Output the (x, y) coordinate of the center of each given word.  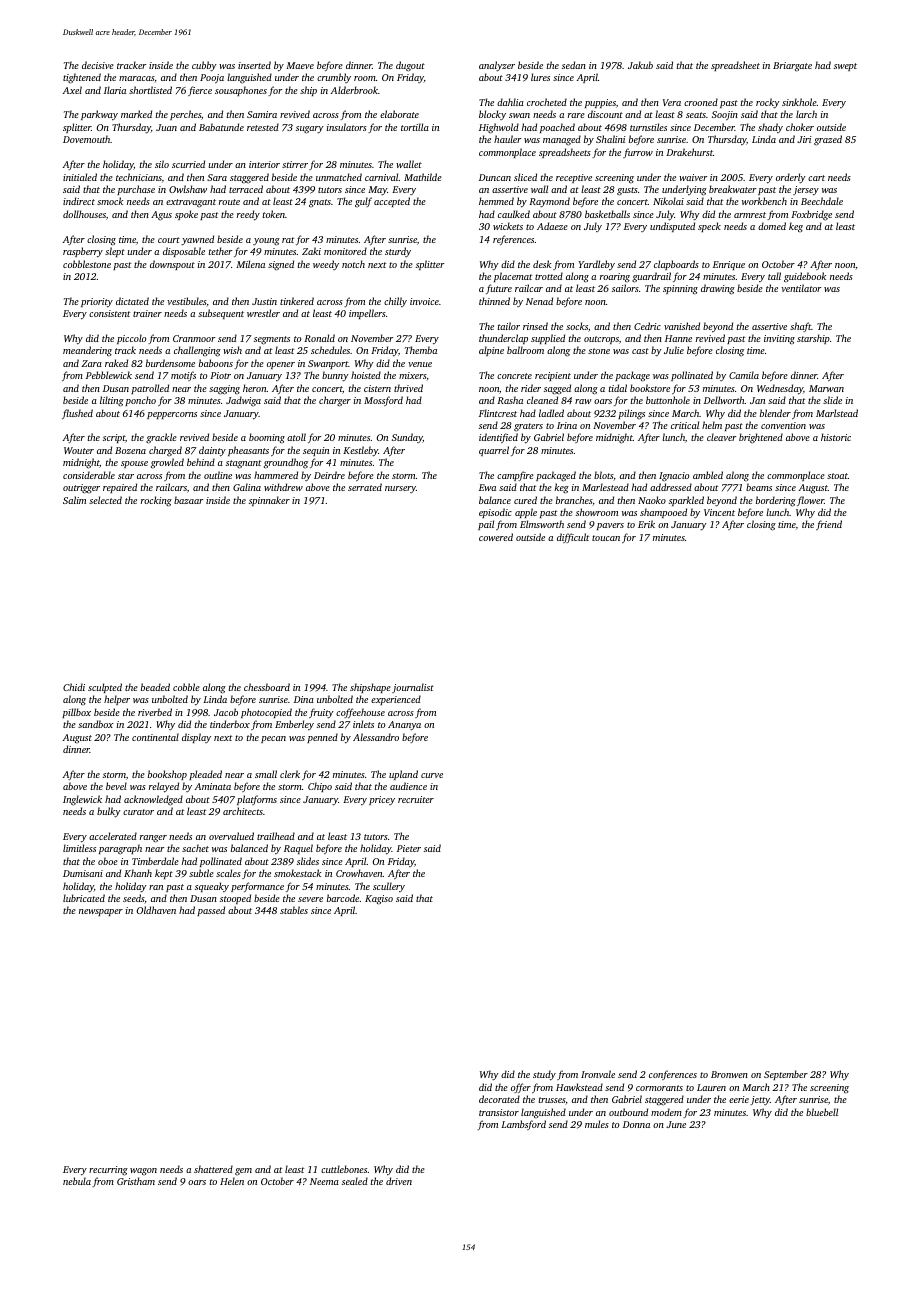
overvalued (231, 836)
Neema (324, 1181)
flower (810, 501)
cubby (204, 66)
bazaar (188, 500)
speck (709, 227)
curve (432, 775)
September (786, 1075)
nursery (400, 489)
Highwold (499, 128)
